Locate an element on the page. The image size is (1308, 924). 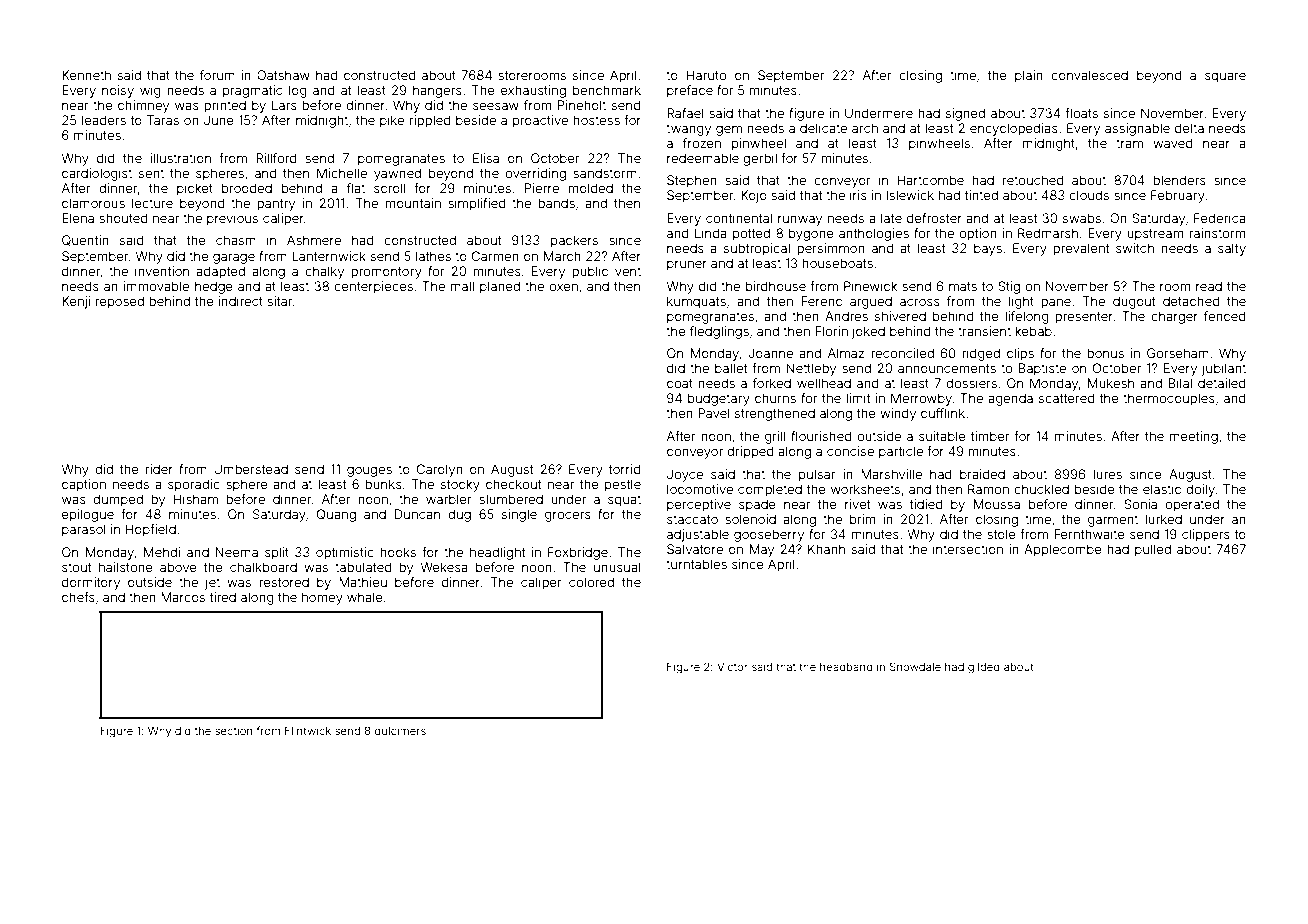
Hisham is located at coordinates (196, 499).
